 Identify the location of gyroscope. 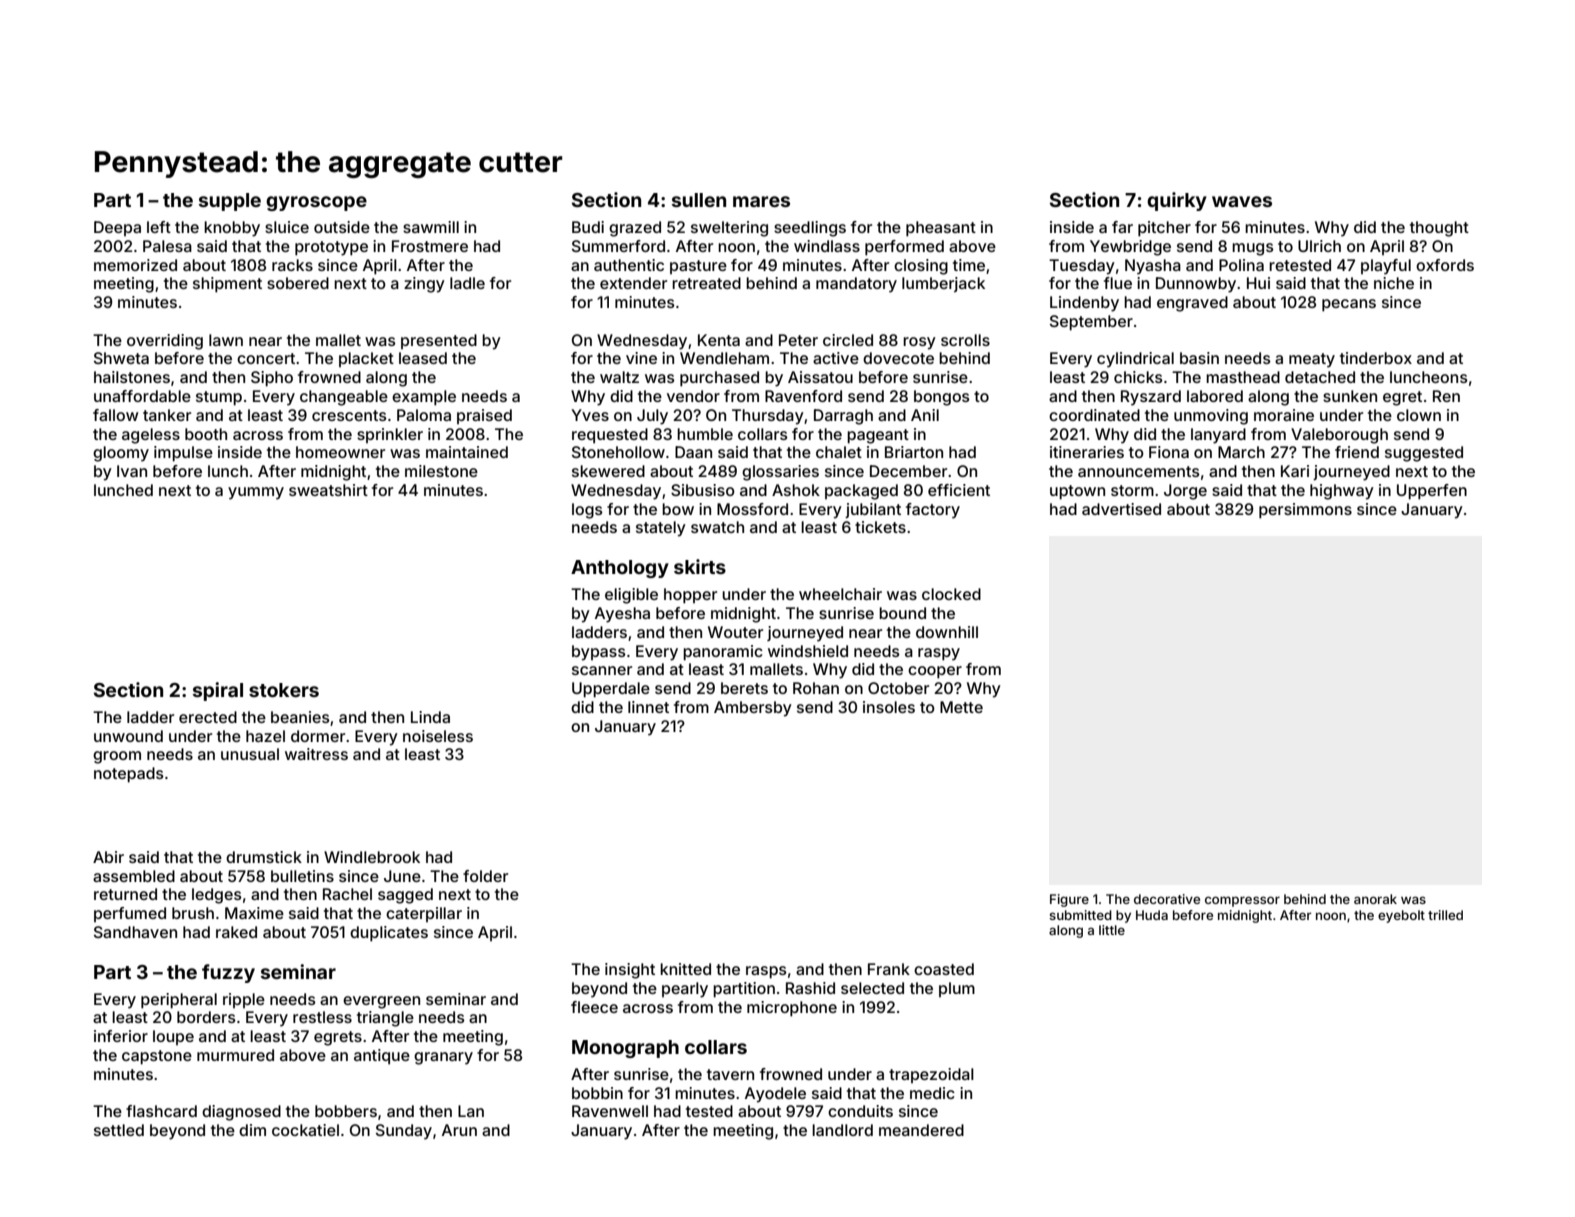
(316, 203).
